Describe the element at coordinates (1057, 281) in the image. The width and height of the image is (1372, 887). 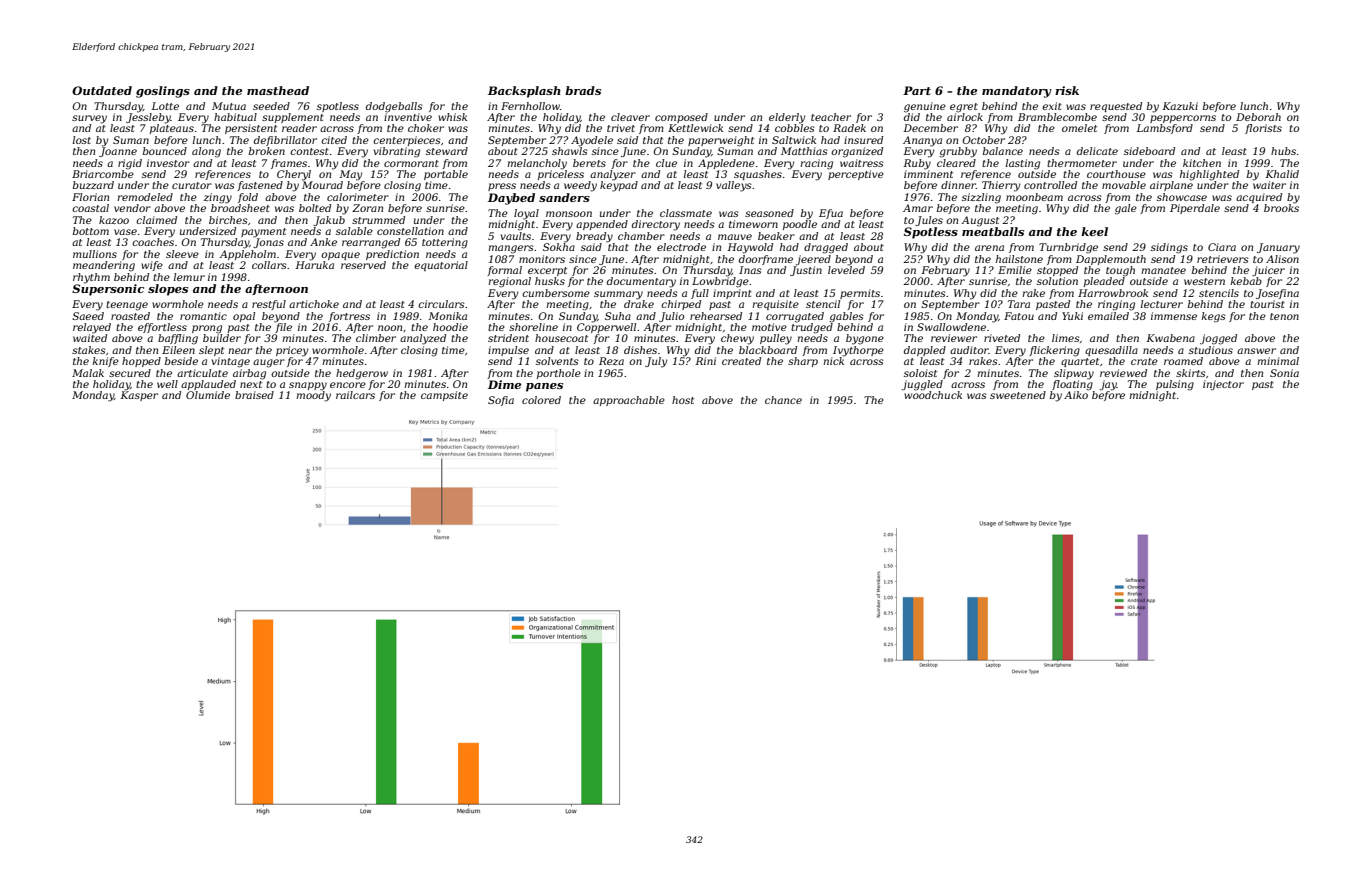
I see `solution` at that location.
